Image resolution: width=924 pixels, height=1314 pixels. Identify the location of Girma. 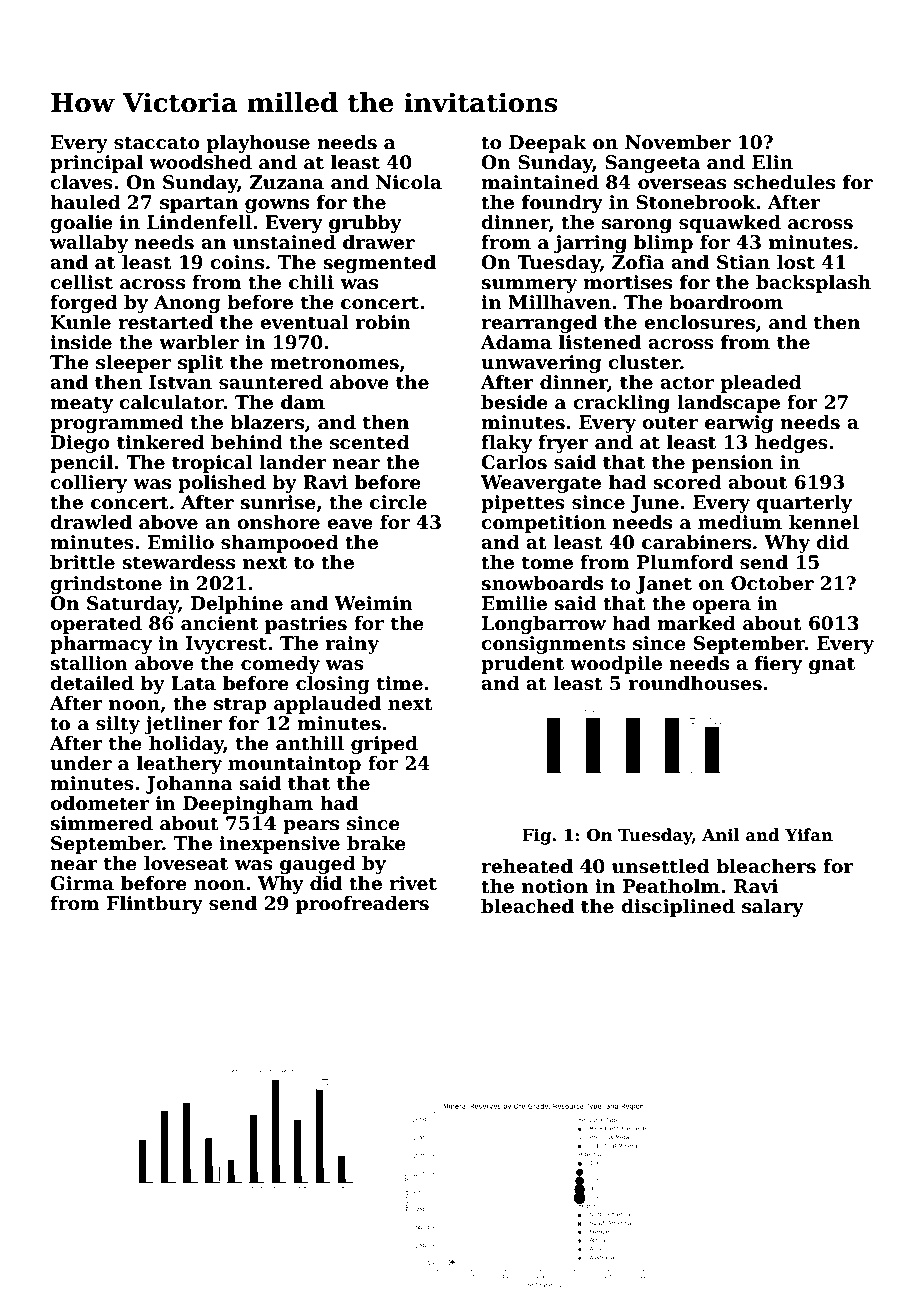
(82, 883).
